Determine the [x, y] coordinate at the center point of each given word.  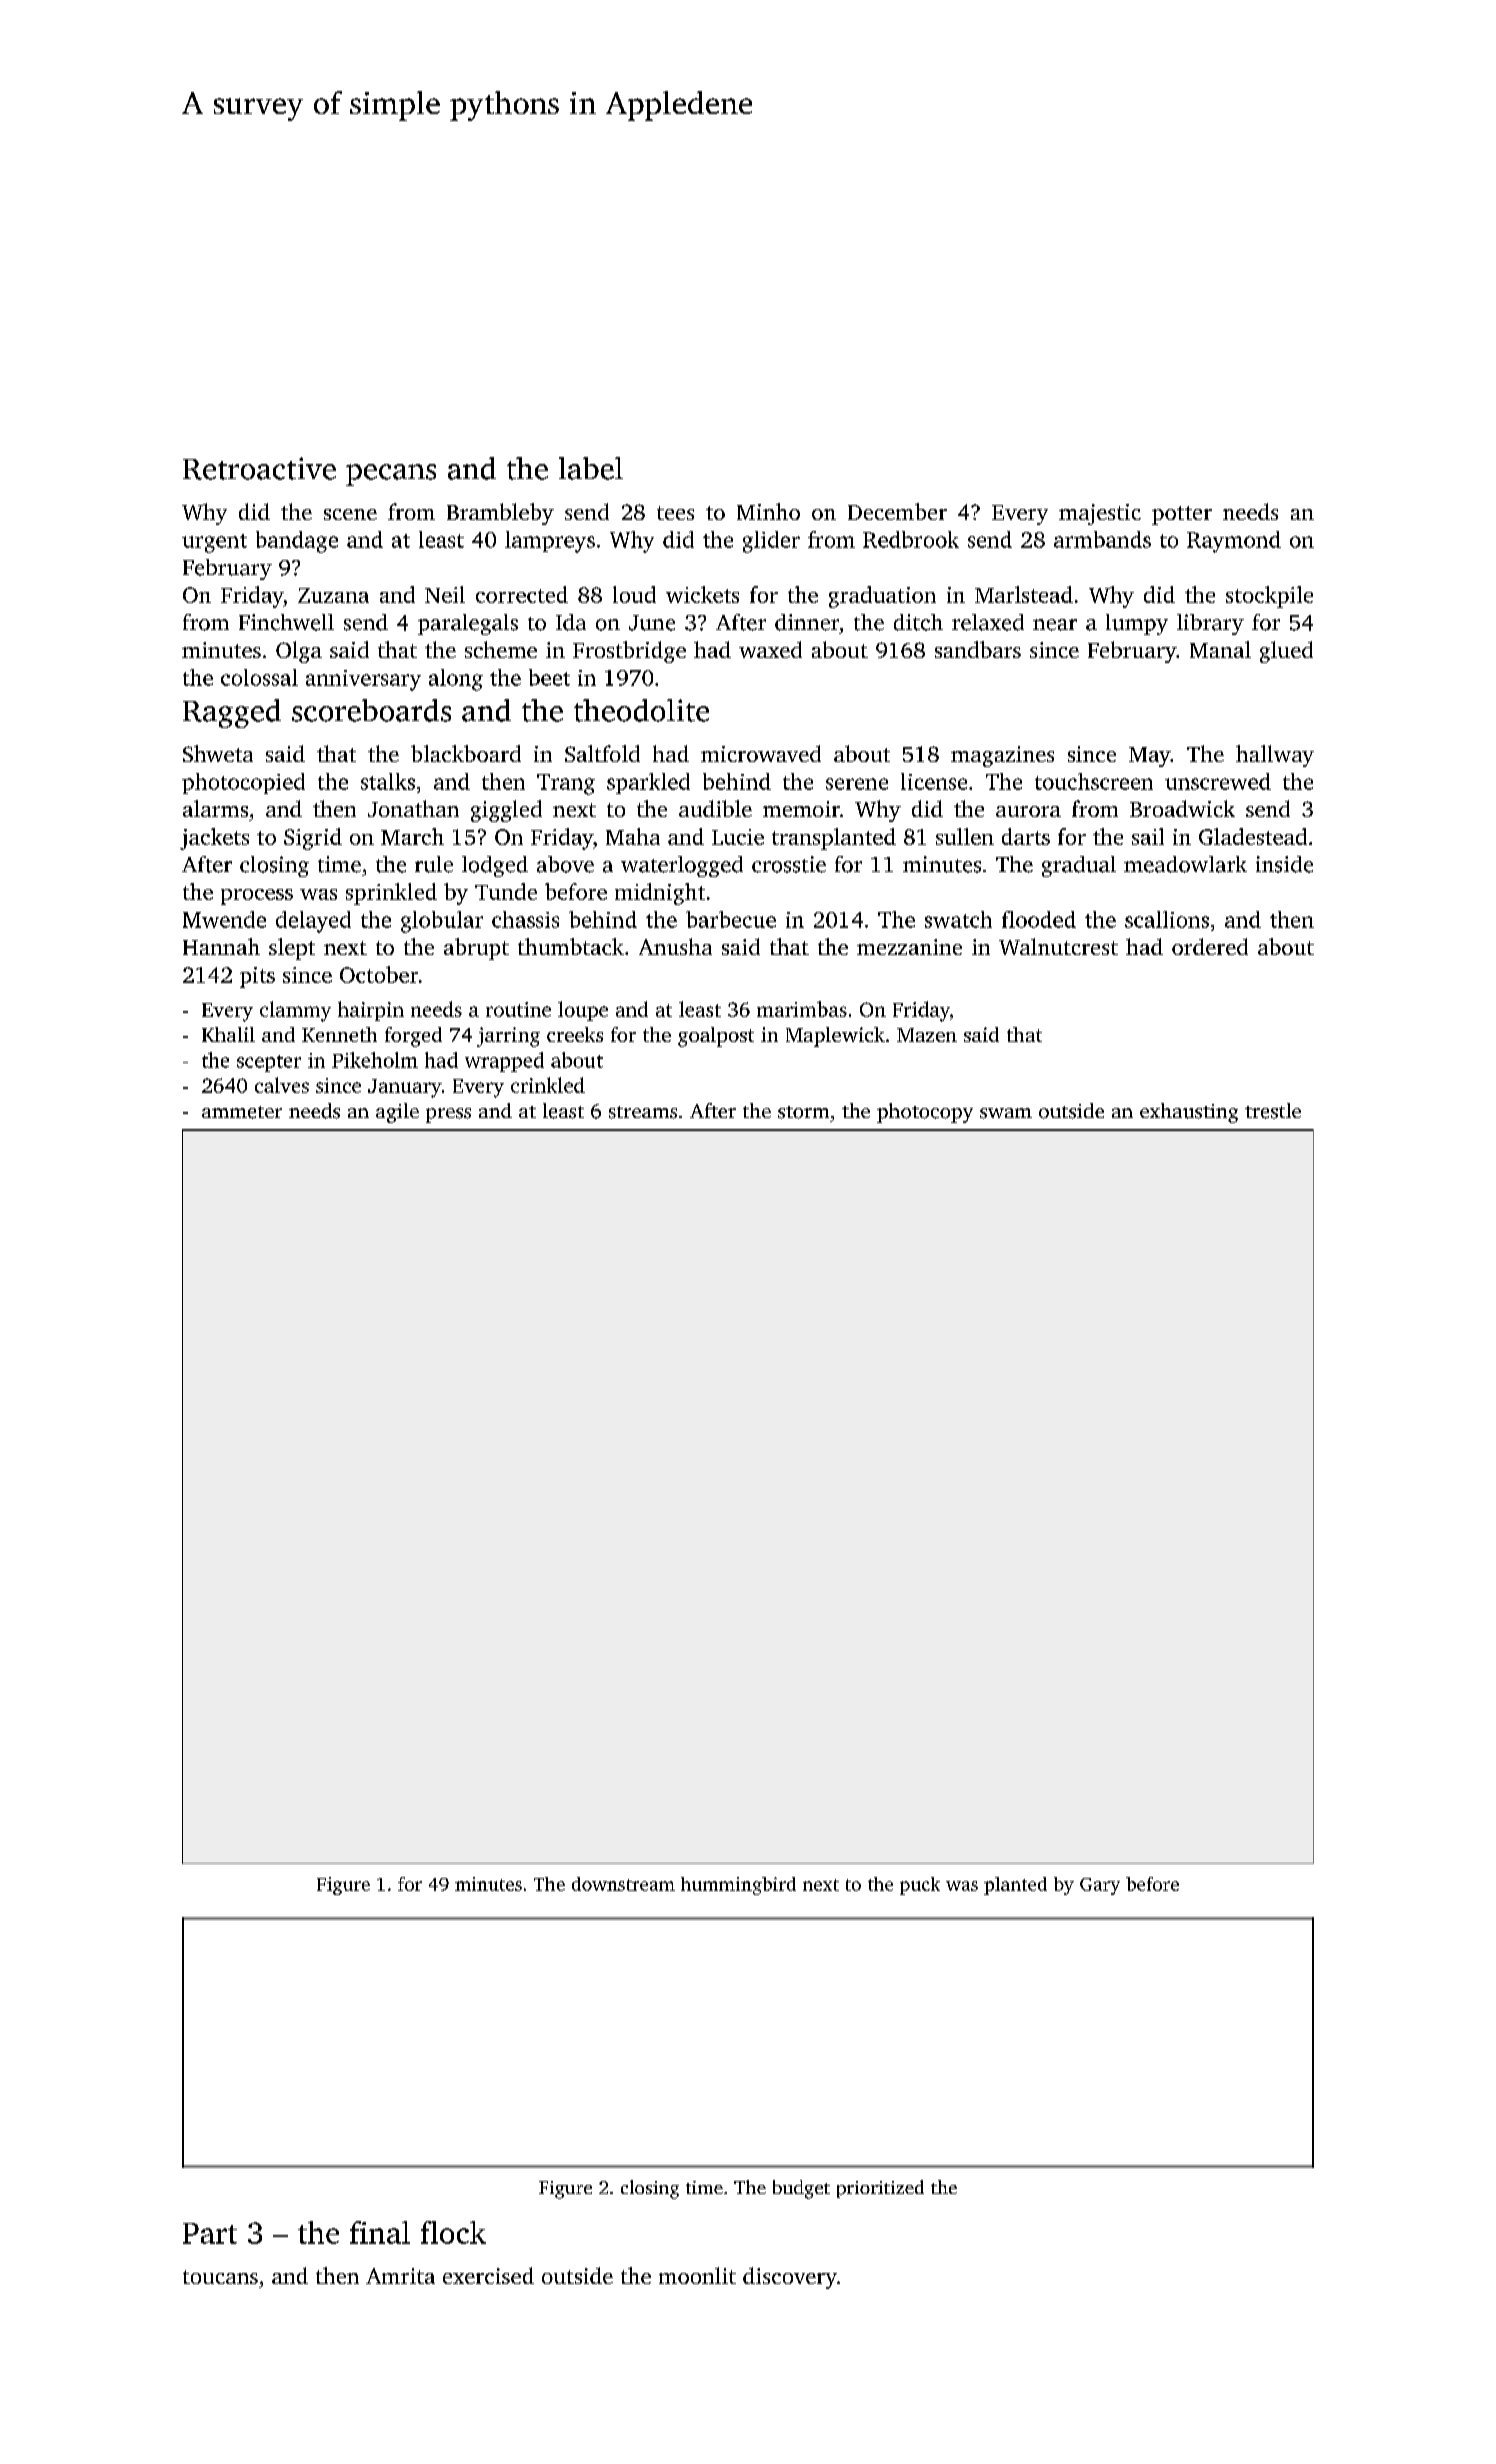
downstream [623, 1884]
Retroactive [259, 468]
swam [1006, 1113]
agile [397, 1113]
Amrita [400, 2276]
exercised [488, 2275]
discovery [790, 2278]
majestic [1100, 514]
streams [643, 1112]
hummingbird [738, 1886]
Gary [1100, 1886]
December [897, 511]
